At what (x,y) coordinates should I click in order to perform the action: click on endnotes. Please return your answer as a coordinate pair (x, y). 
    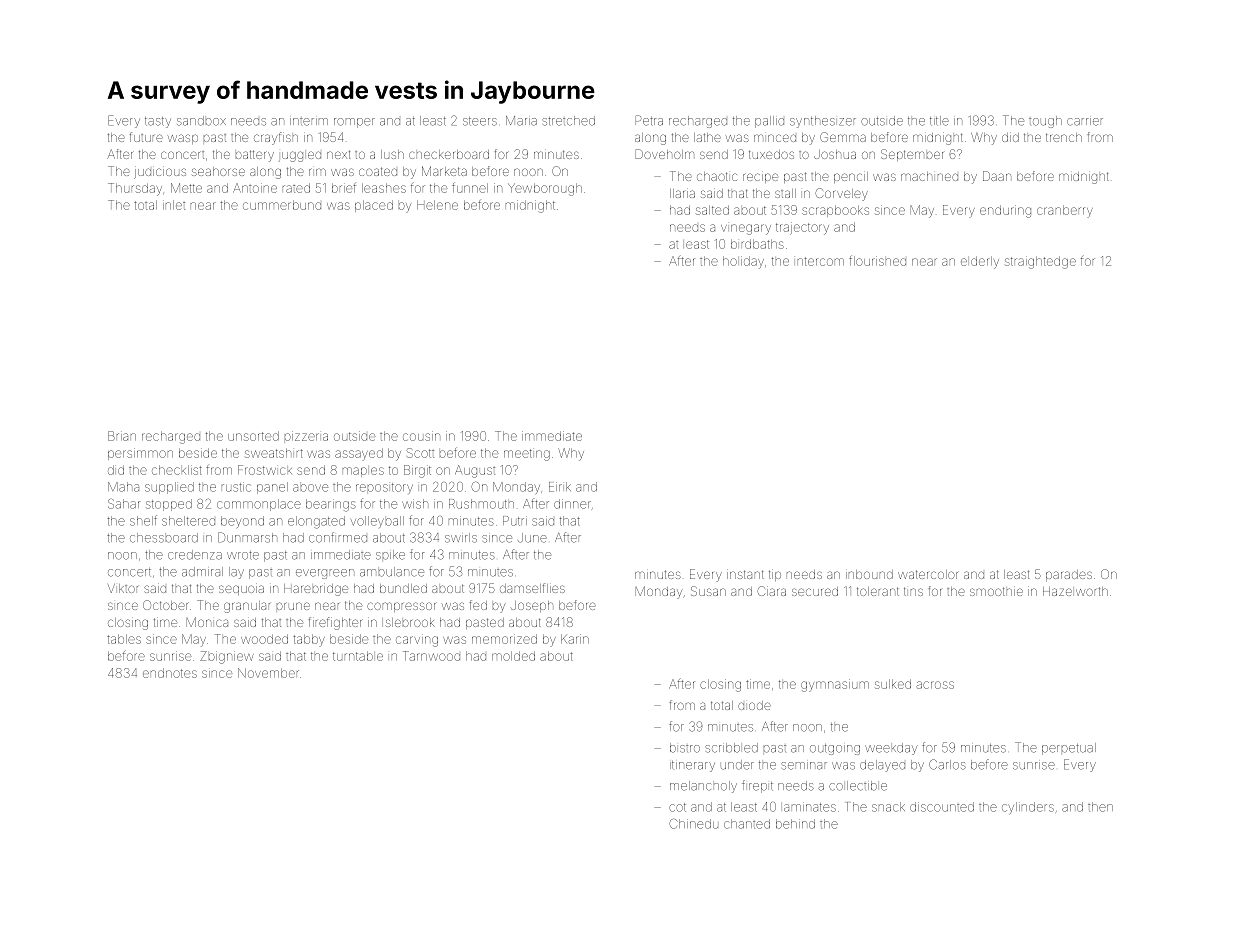
    Looking at the image, I should click on (170, 673).
